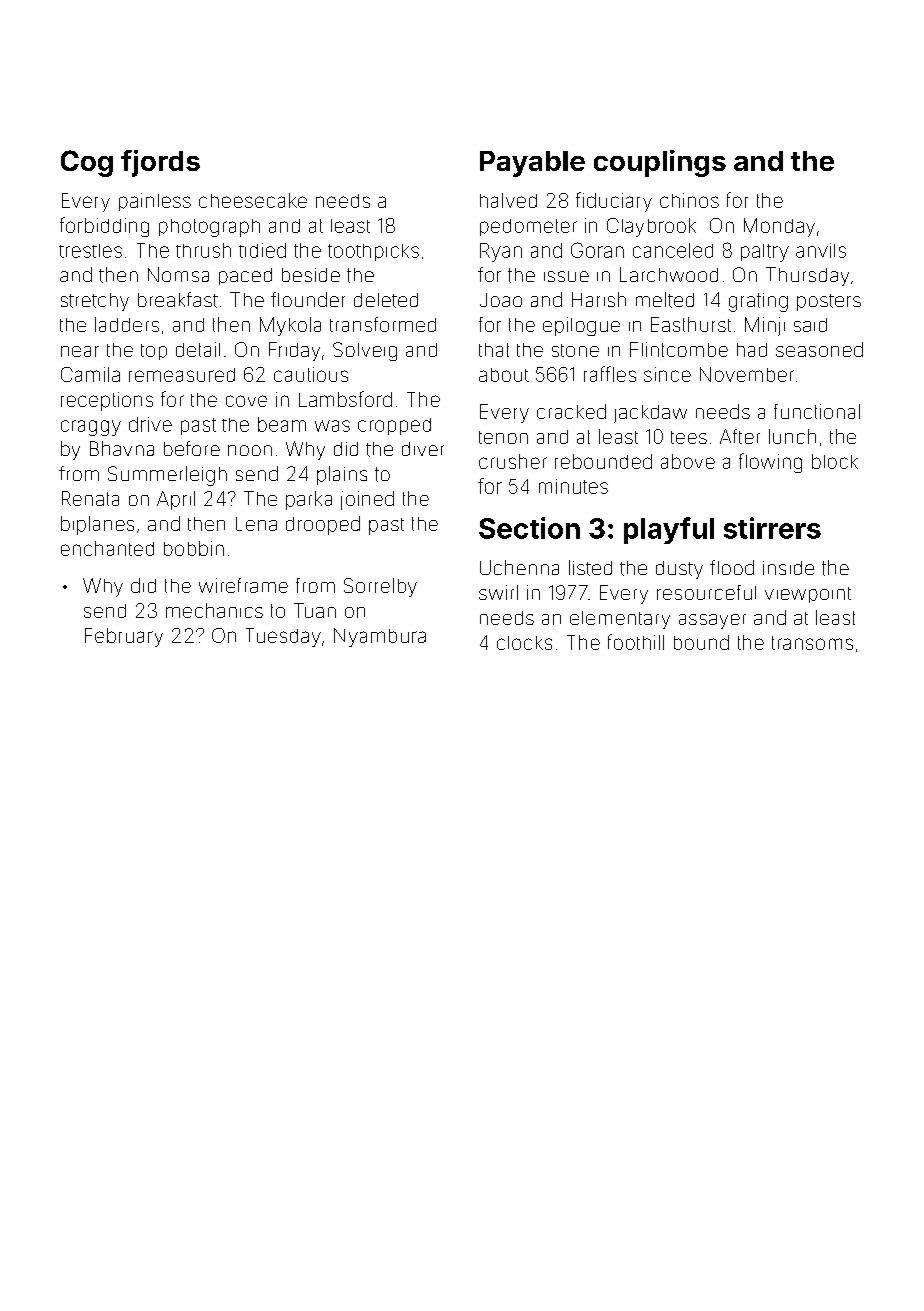 Image resolution: width=924 pixels, height=1311 pixels. What do you see at coordinates (660, 163) in the screenshot?
I see `couplings` at bounding box center [660, 163].
